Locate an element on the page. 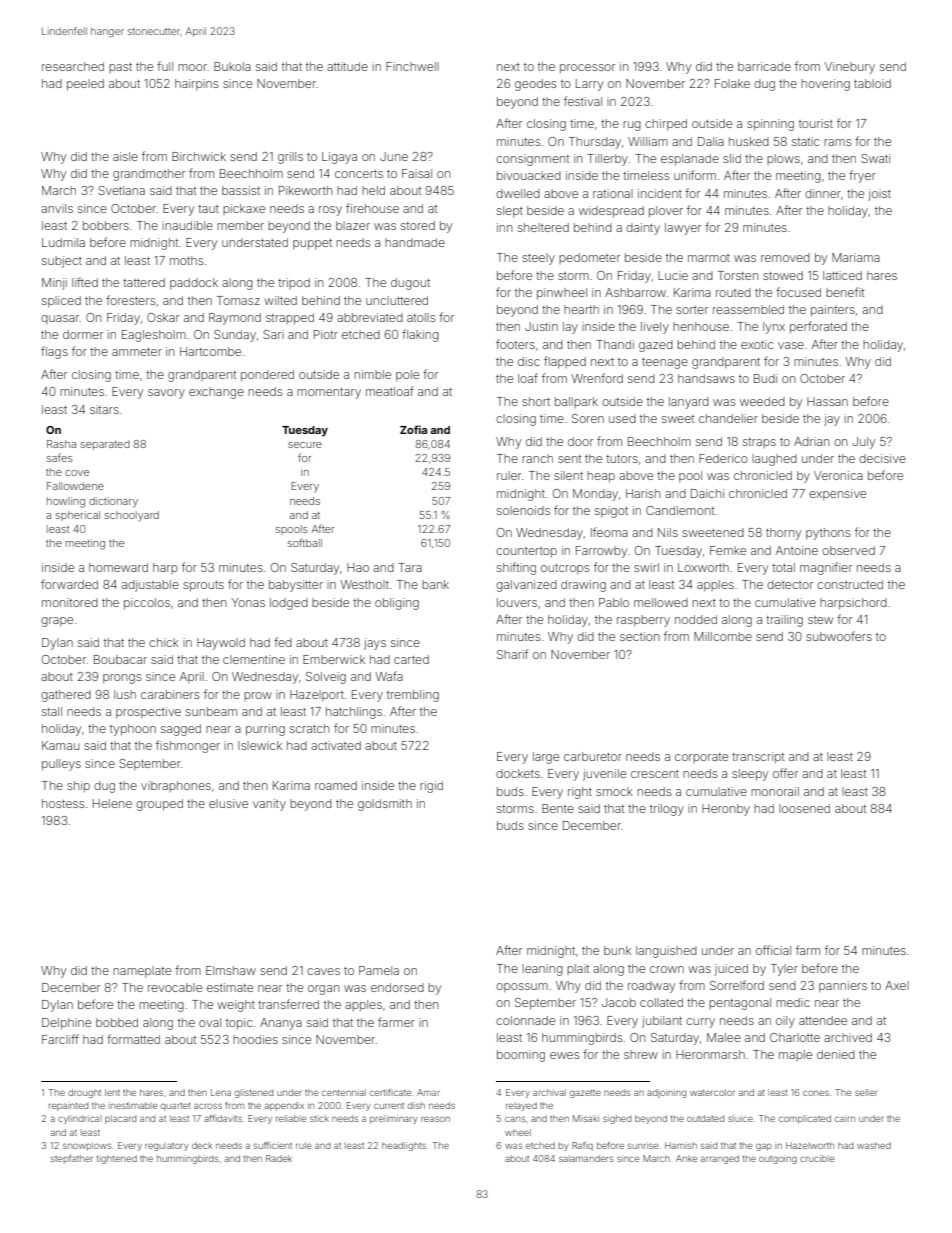 The height and width of the image is (1233, 952). Daichi is located at coordinates (707, 493).
